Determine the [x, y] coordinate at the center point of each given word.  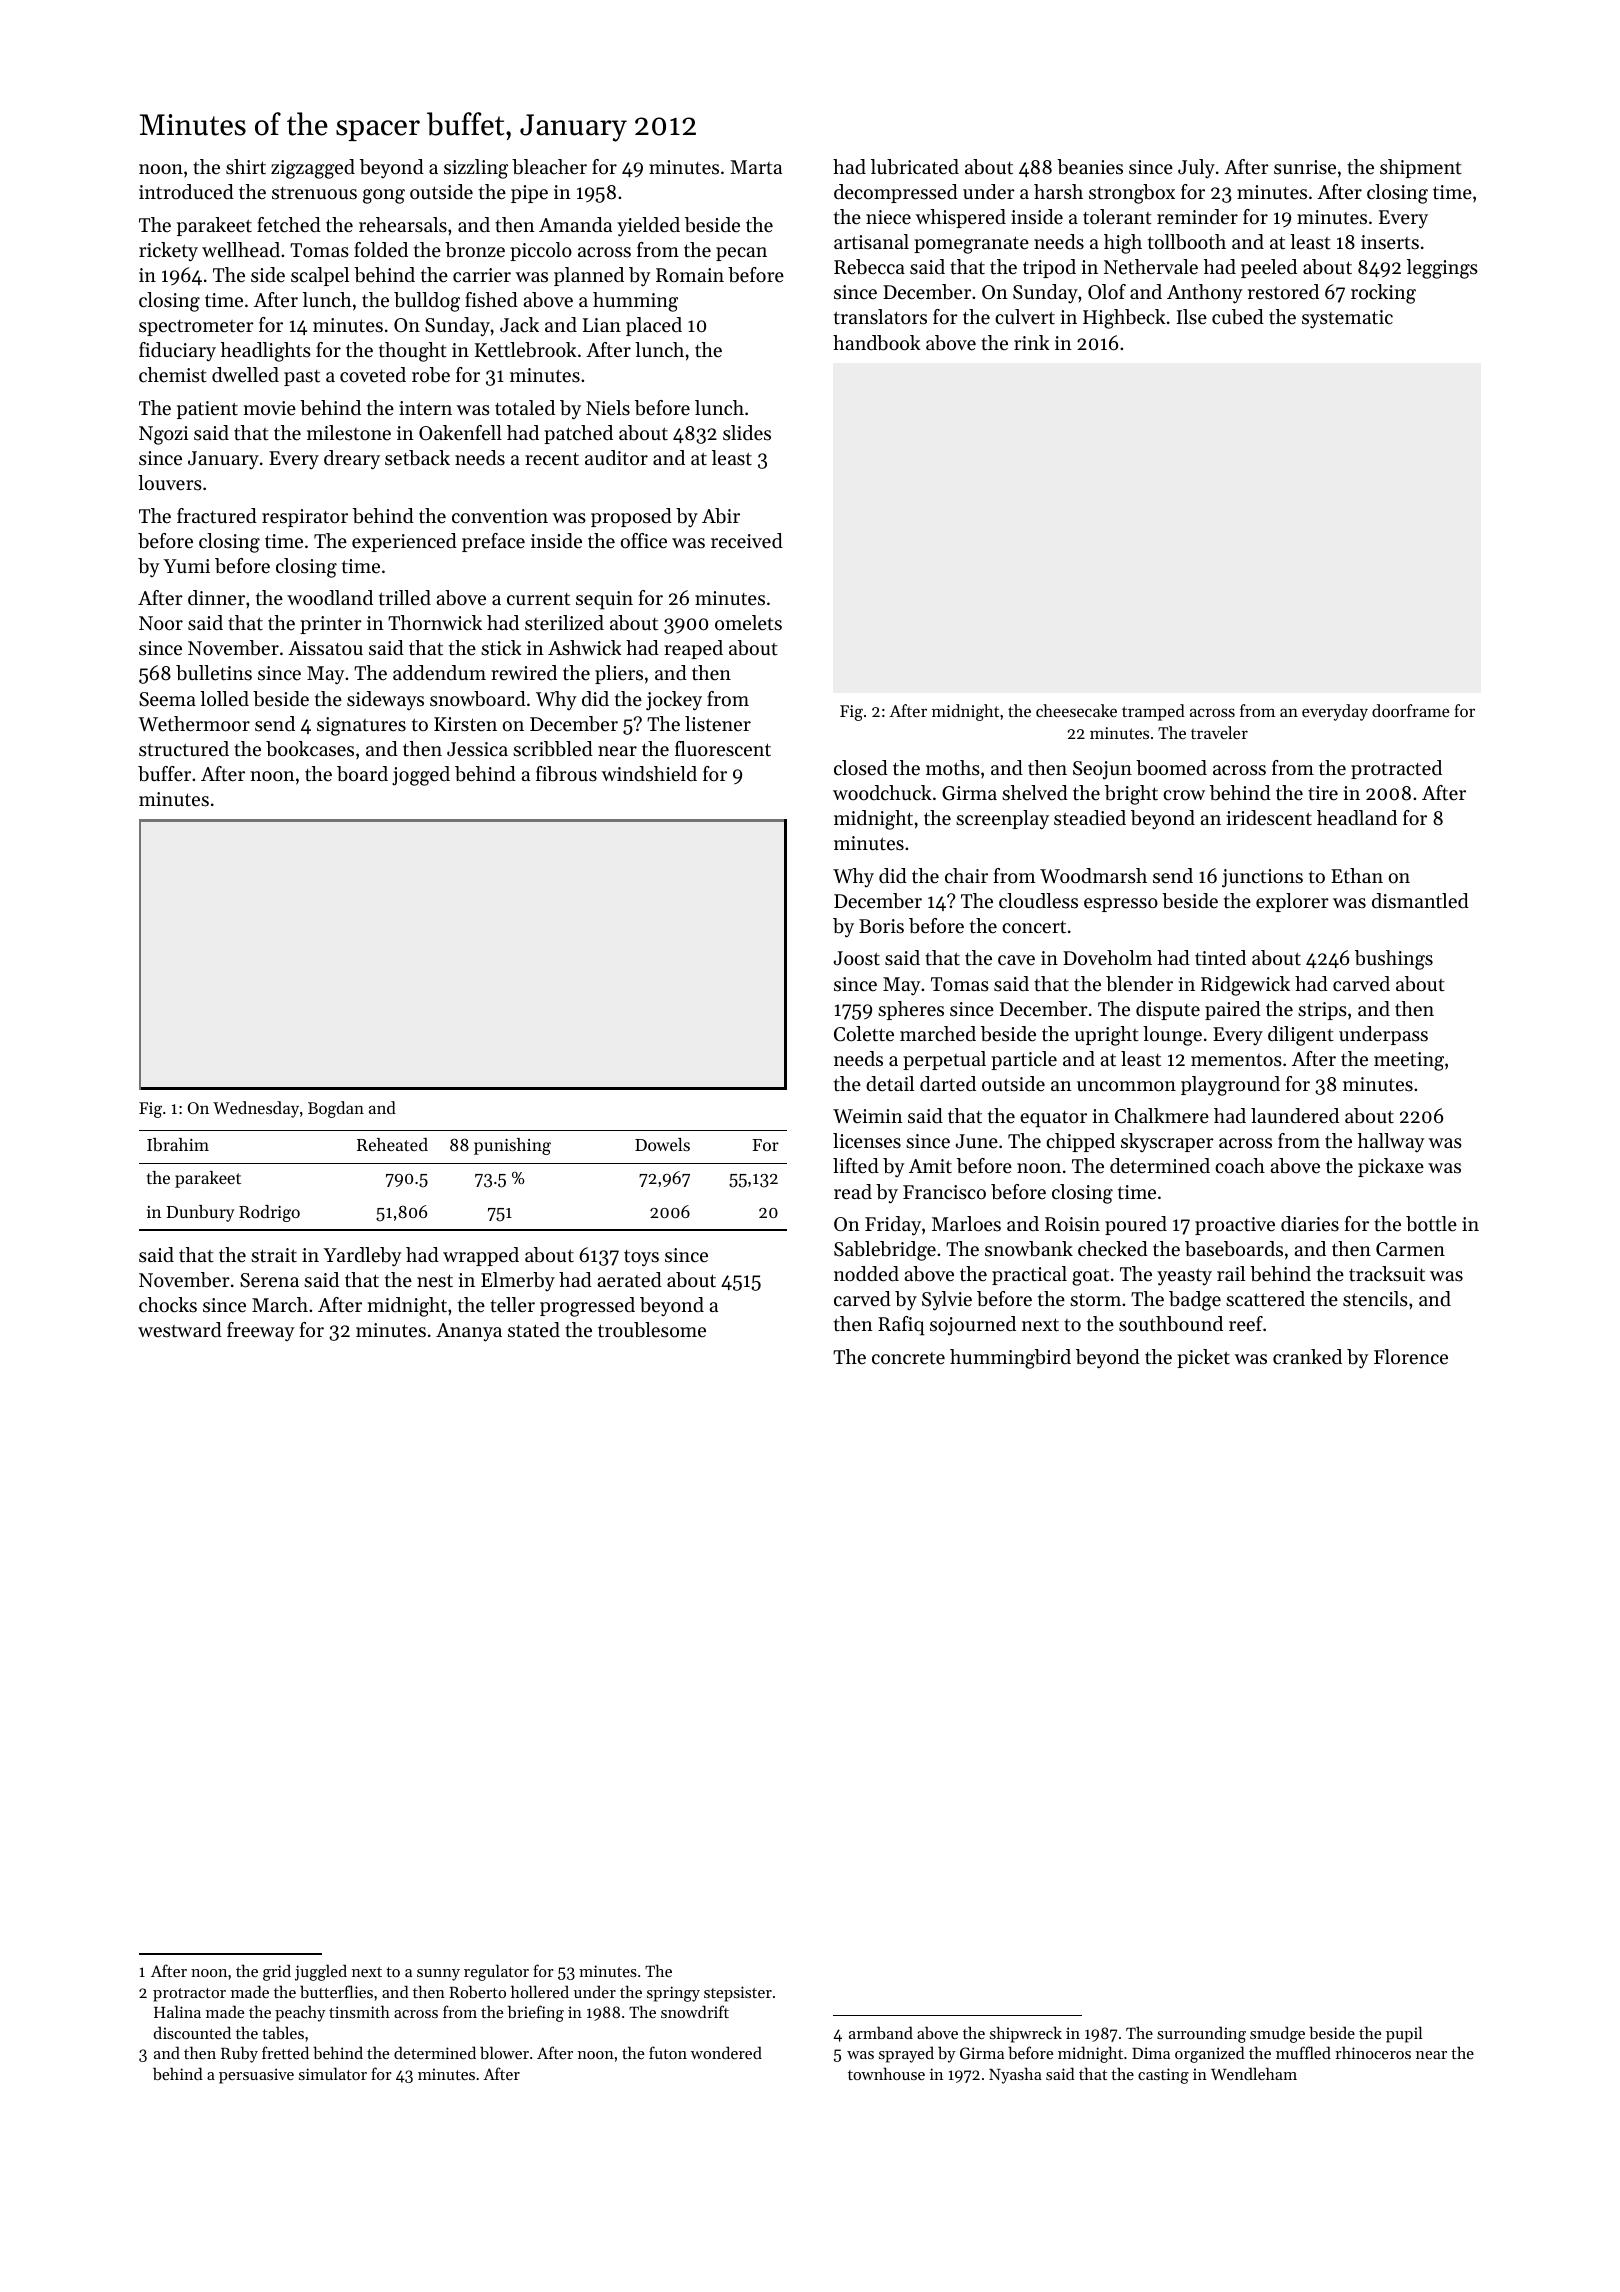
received [747, 541]
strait [274, 1255]
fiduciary [177, 352]
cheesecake [1076, 710]
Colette [864, 1034]
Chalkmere [1162, 1116]
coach [1240, 1166]
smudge [1277, 2034]
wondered [726, 2052]
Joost [856, 958]
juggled [321, 1972]
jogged [421, 776]
